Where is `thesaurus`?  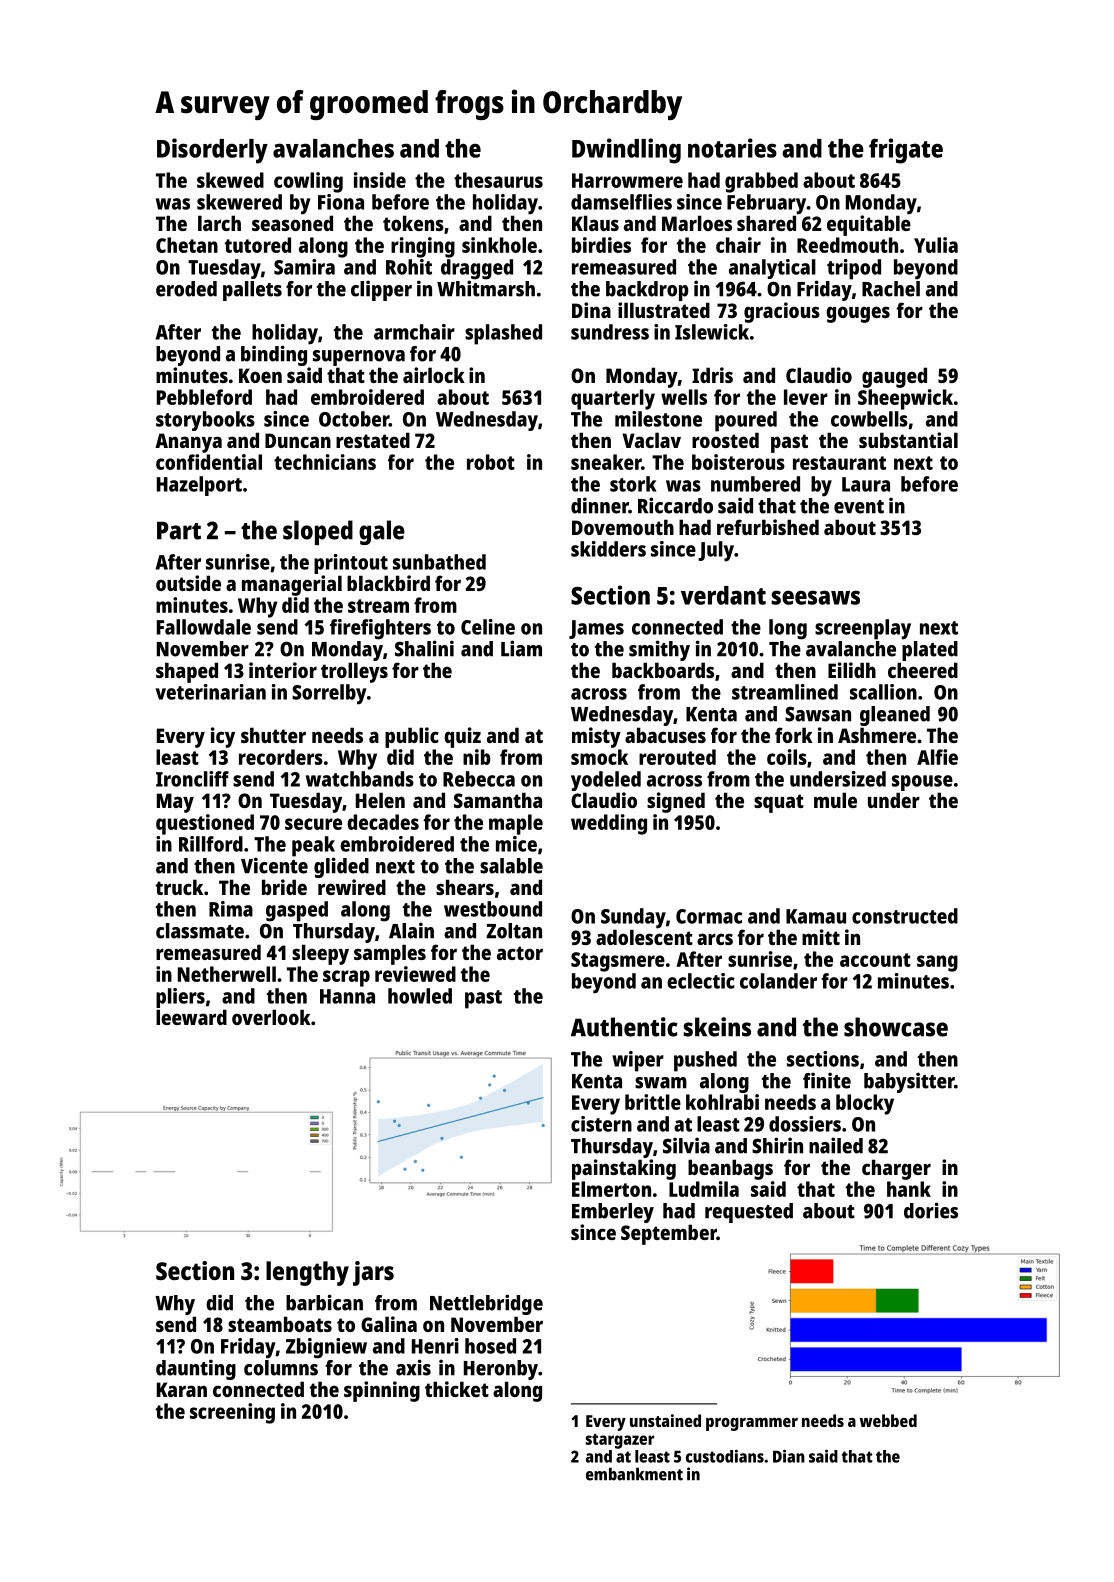
thesaurus is located at coordinates (498, 180).
